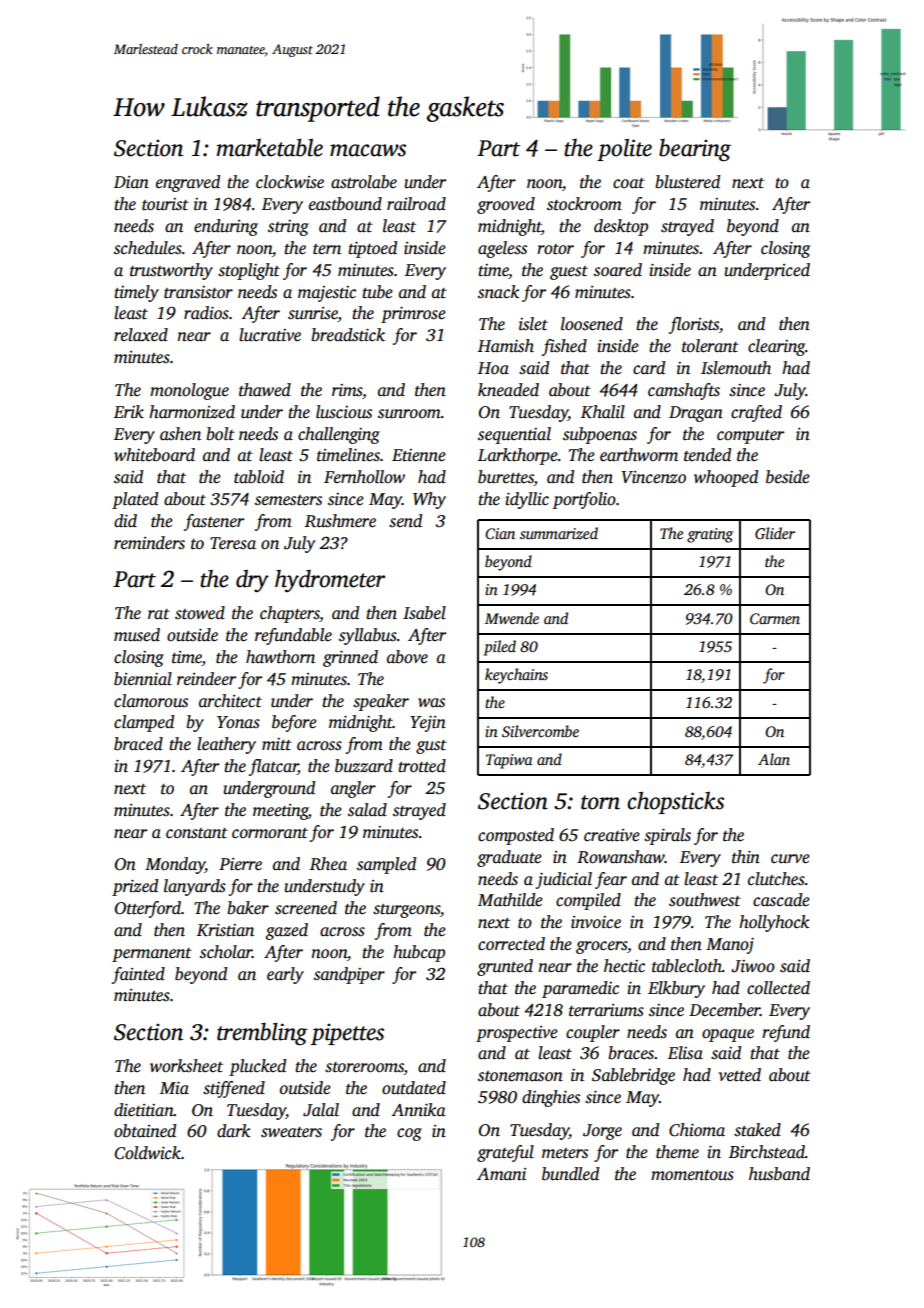  Describe the element at coordinates (756, 413) in the screenshot. I see `crafted` at that location.
